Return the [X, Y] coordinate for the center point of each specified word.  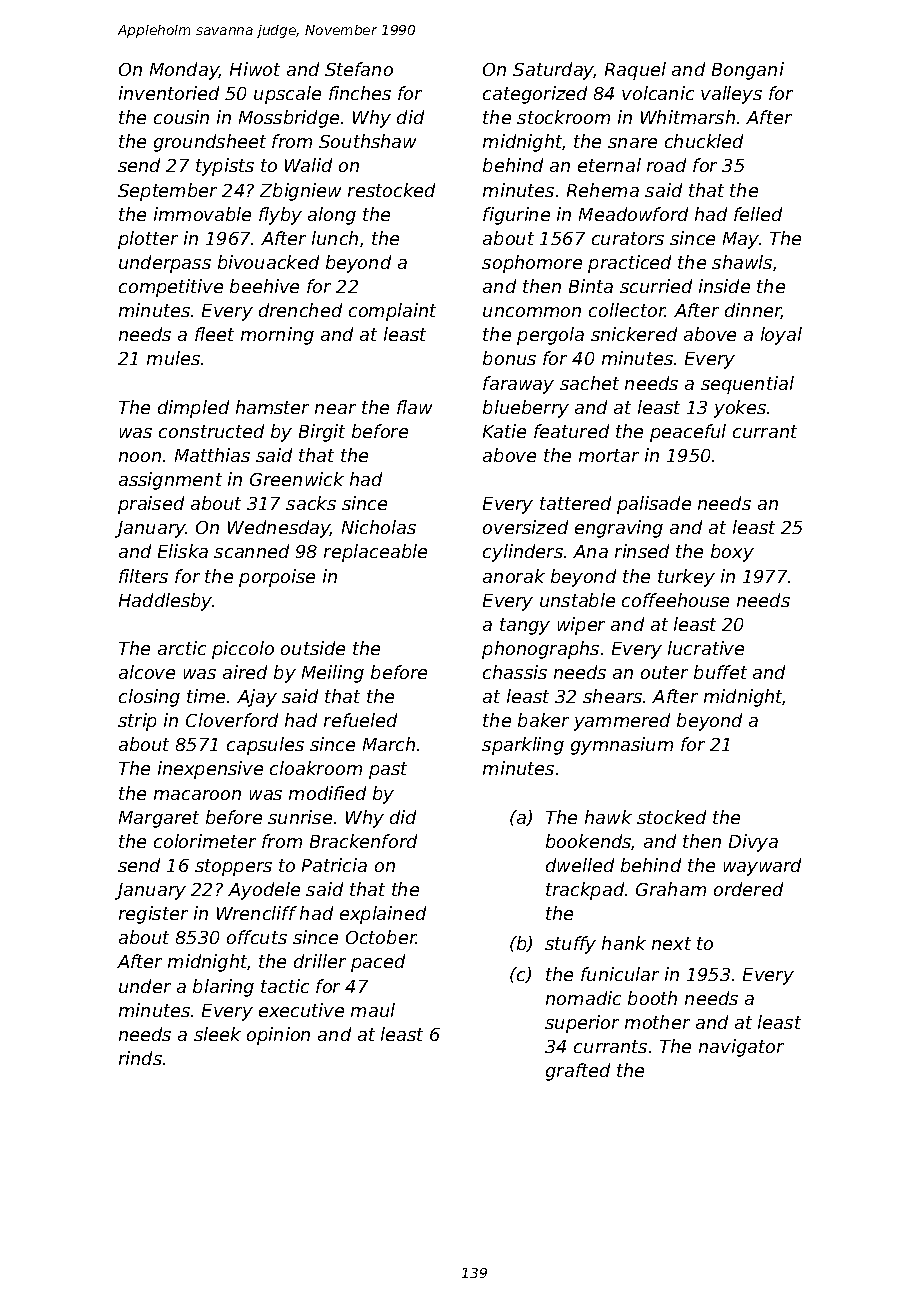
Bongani [748, 71]
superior [582, 1024]
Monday [184, 71]
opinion [278, 1036]
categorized [535, 95]
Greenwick [297, 479]
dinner [753, 311]
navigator [741, 1048]
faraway [518, 385]
